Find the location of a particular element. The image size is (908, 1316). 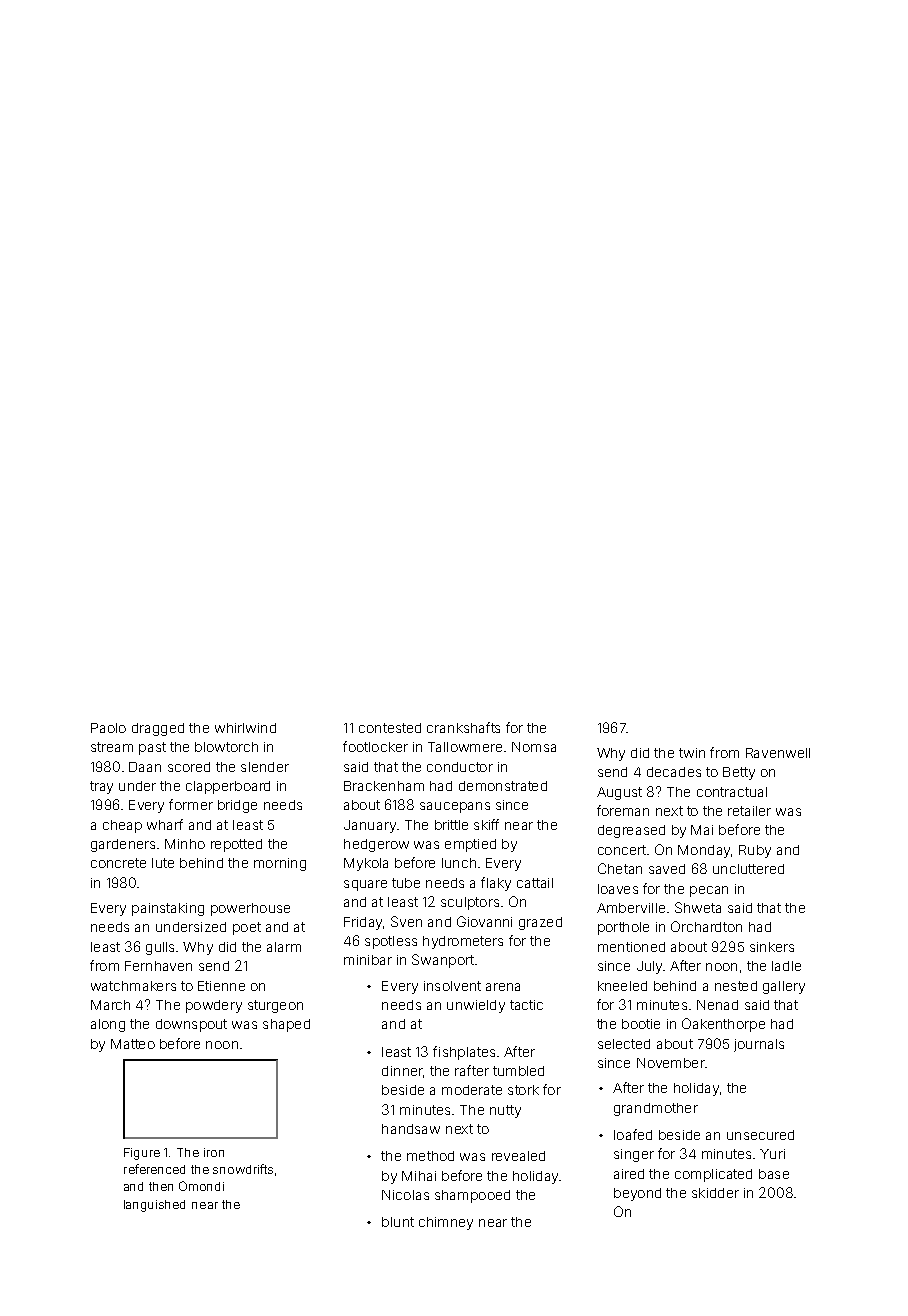

powdery is located at coordinates (214, 1006).
